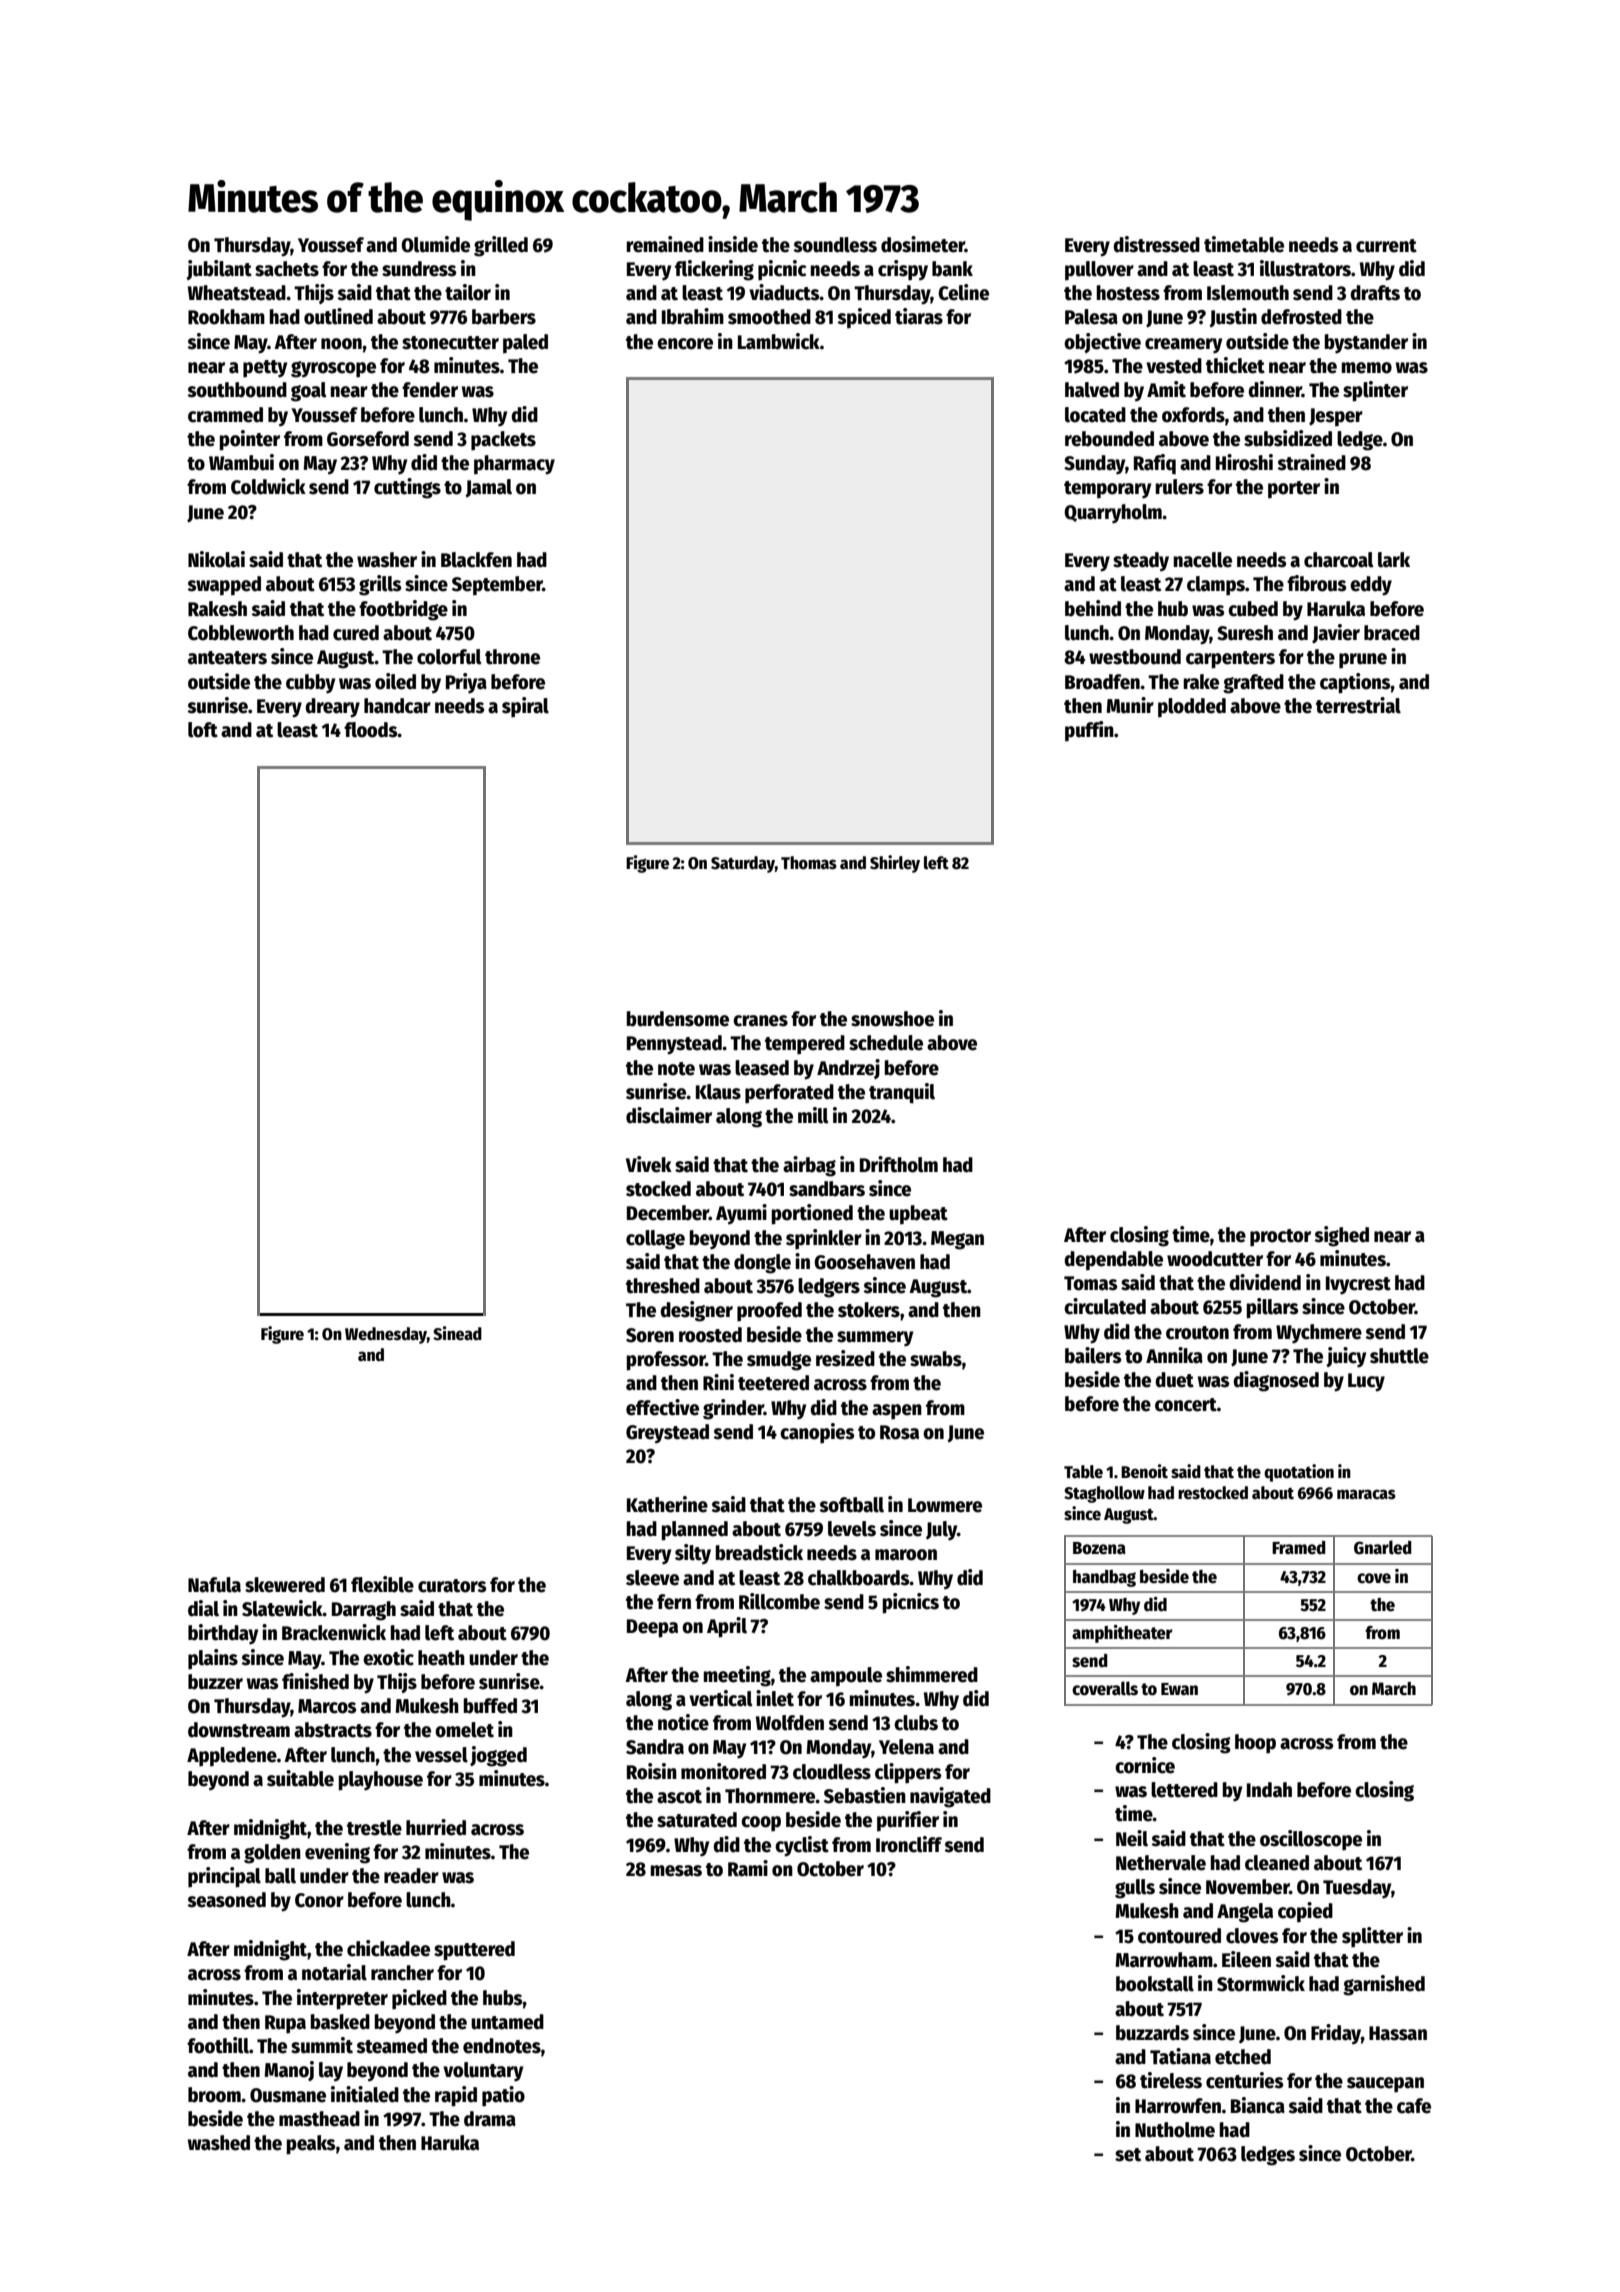  Describe the element at coordinates (932, 1674) in the page. I see `shimmered` at that location.
